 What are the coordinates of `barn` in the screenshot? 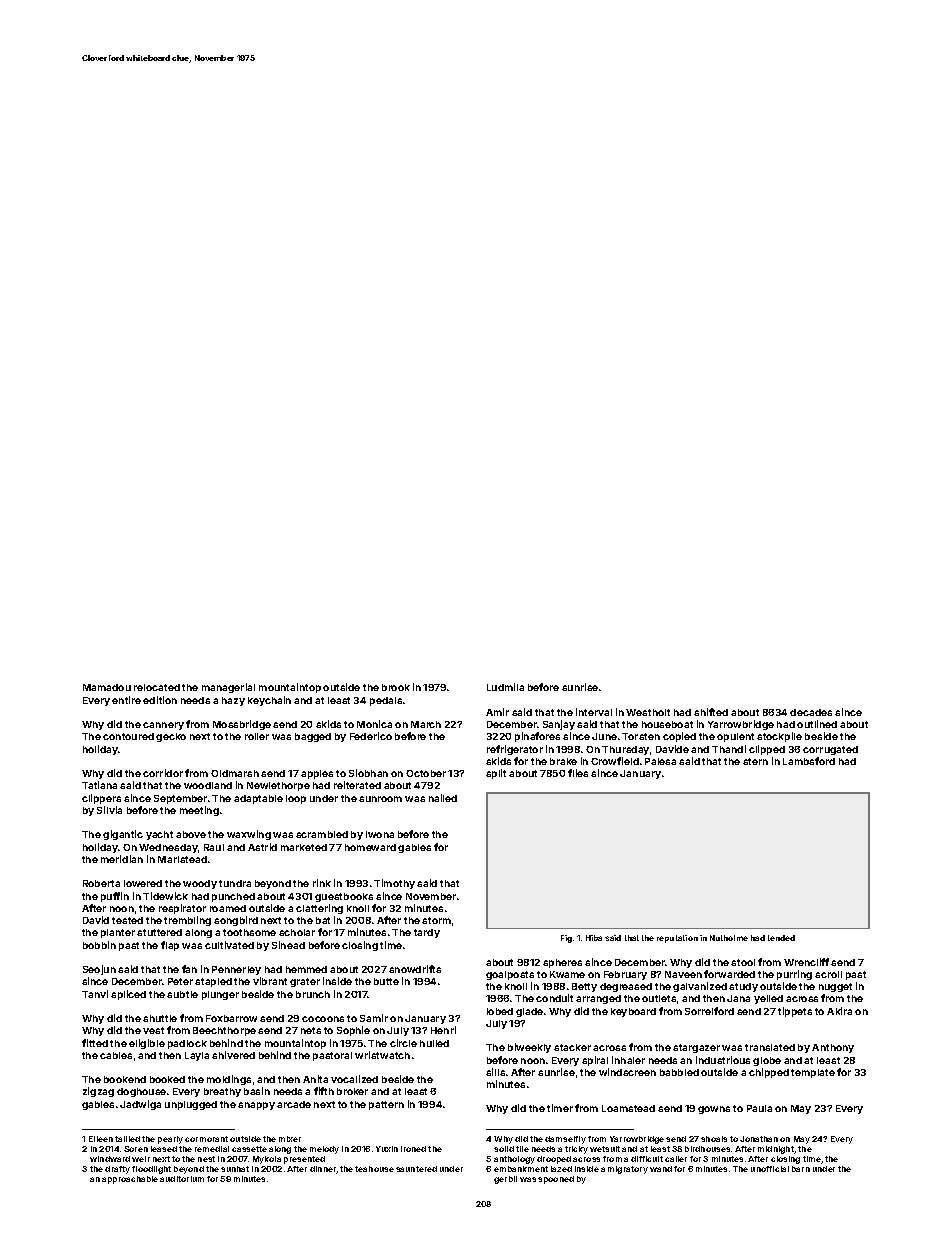 It's located at (801, 1169).
